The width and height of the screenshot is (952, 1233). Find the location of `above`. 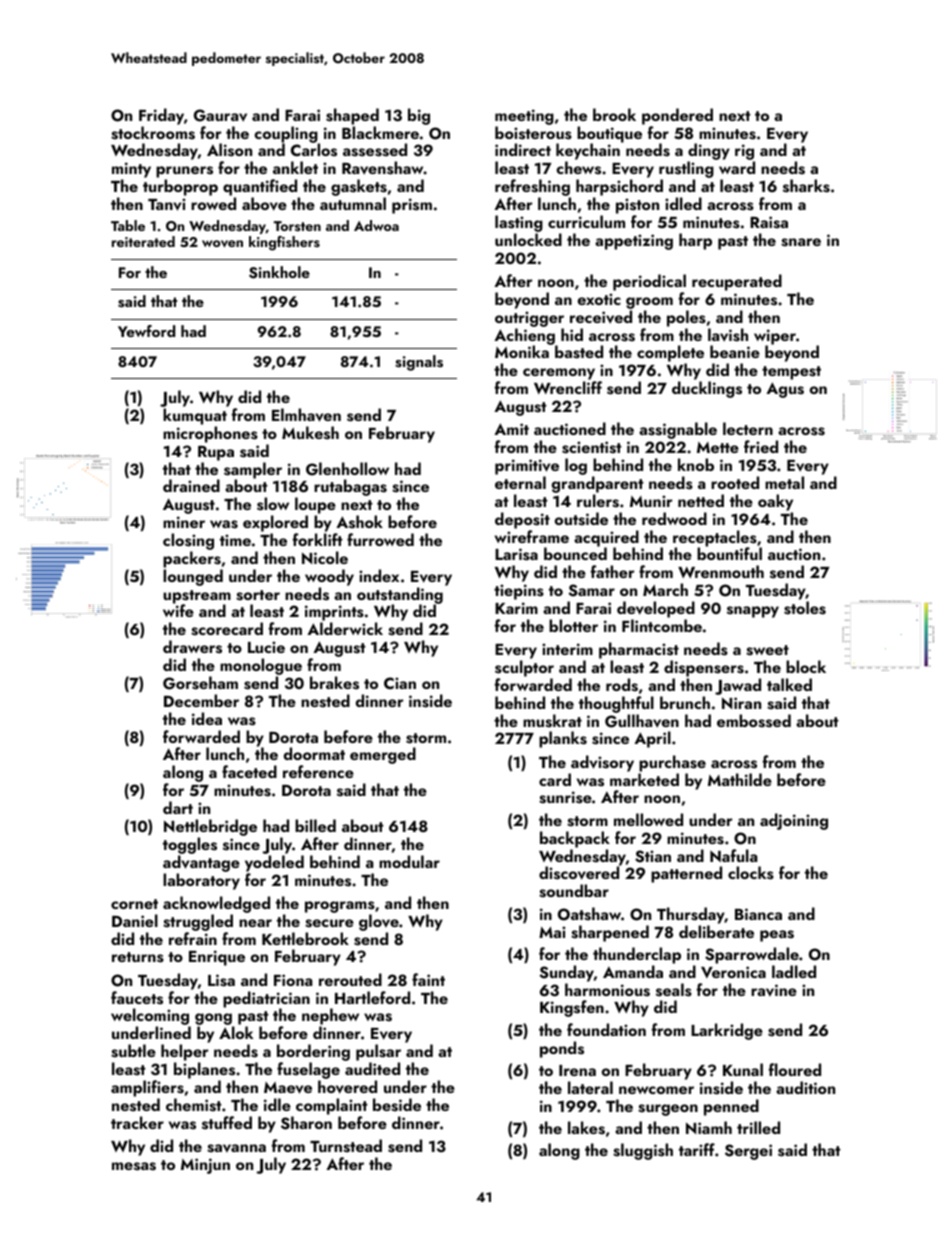

above is located at coordinates (264, 204).
